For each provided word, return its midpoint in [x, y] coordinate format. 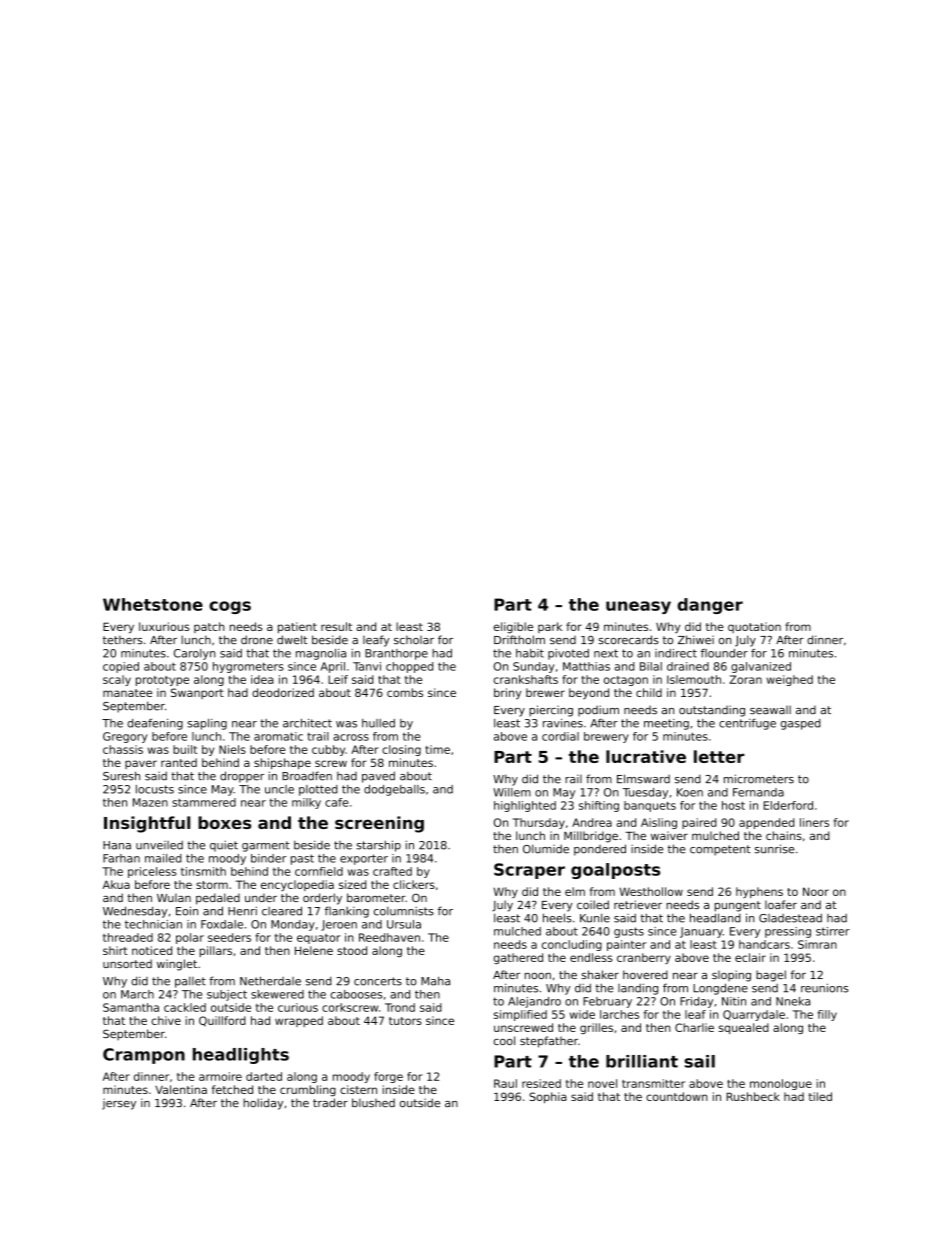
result [336, 626]
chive [166, 1020]
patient [297, 628]
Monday [293, 925]
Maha [435, 981]
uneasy [638, 607]
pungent [738, 906]
